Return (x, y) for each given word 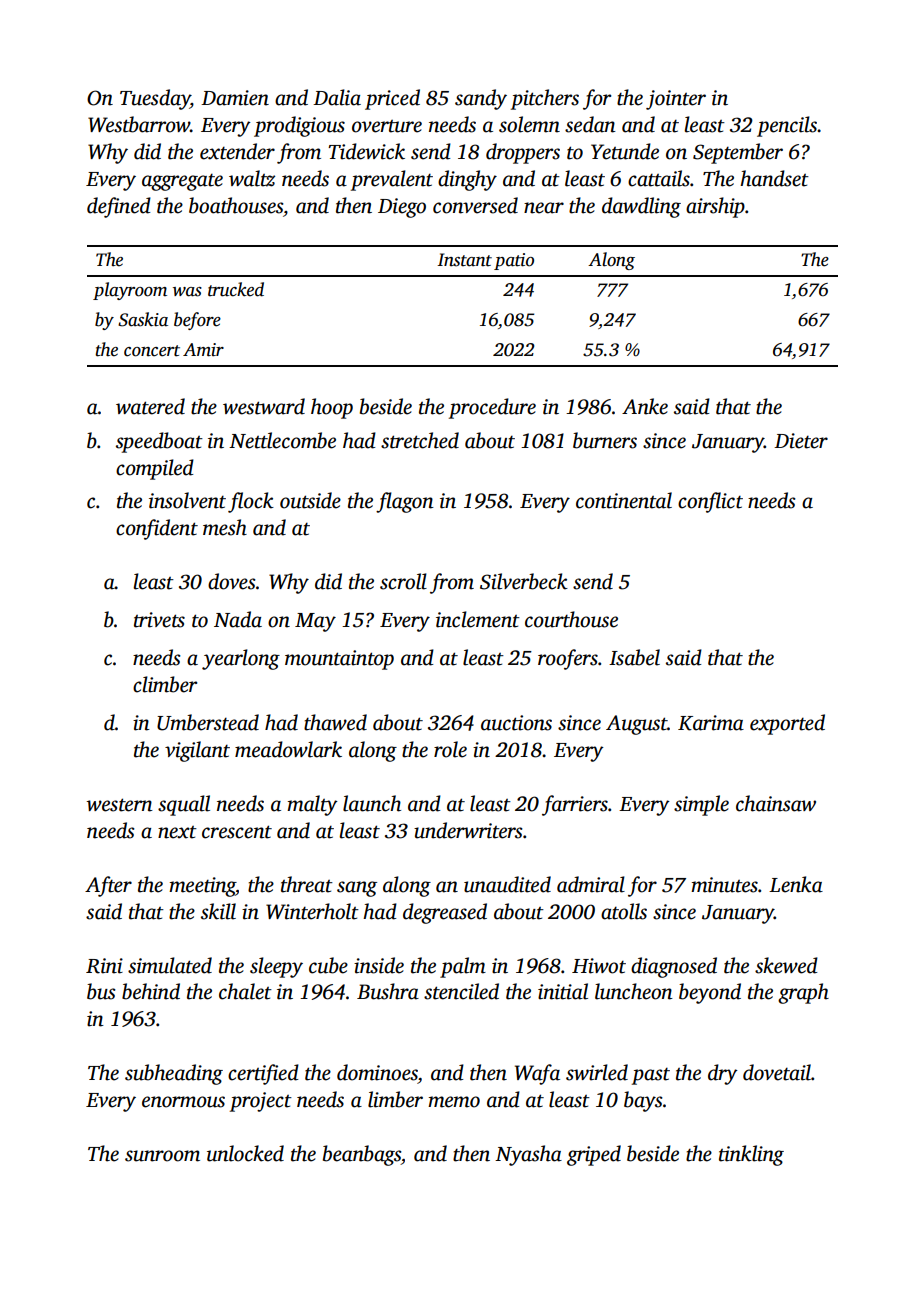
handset (774, 178)
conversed (475, 205)
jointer (676, 100)
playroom (130, 291)
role (450, 749)
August (636, 725)
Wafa (537, 1074)
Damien (235, 98)
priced (392, 99)
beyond (710, 993)
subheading (174, 1074)
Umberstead (208, 722)
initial (563, 991)
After (108, 886)
